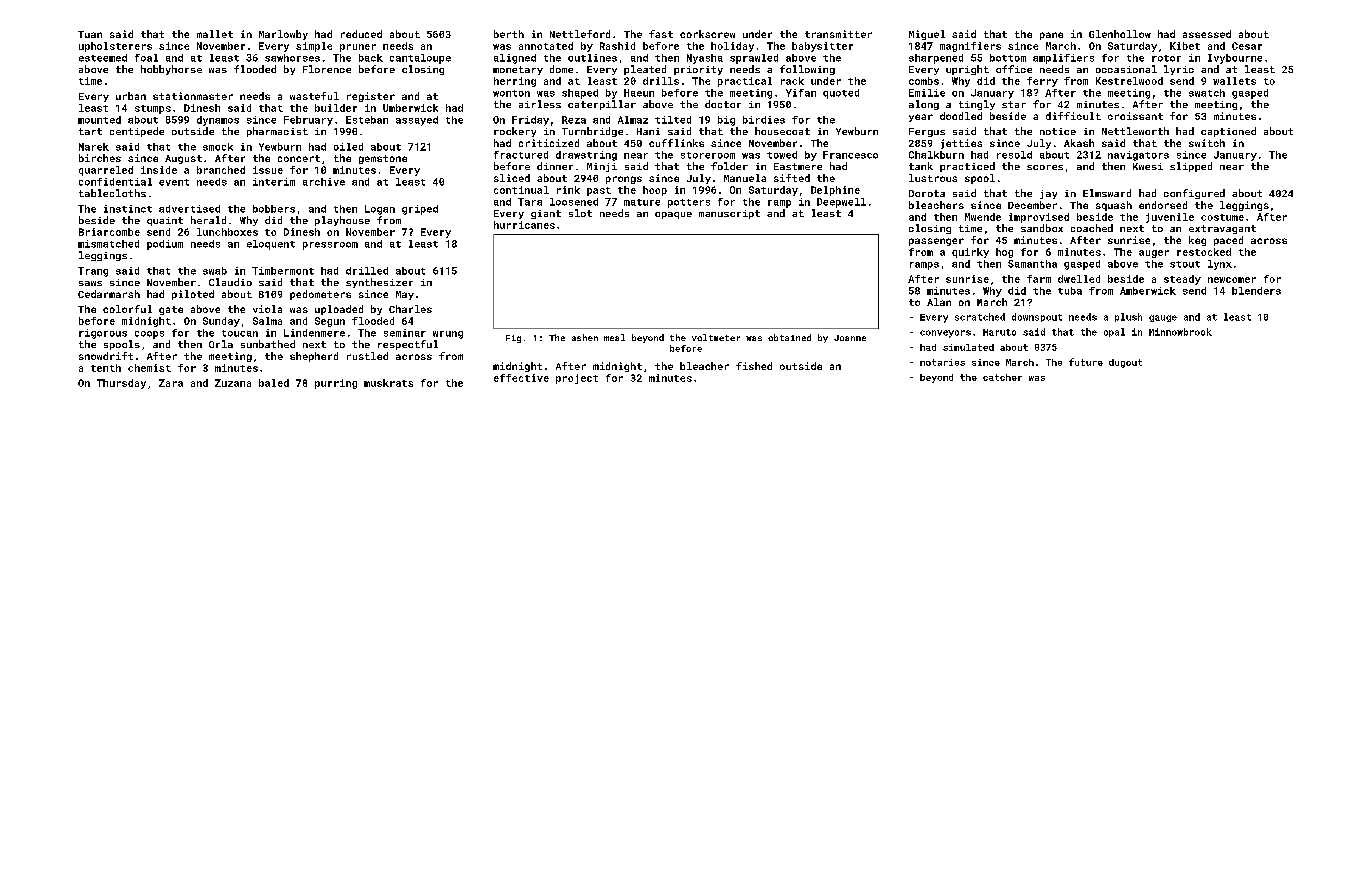  I want to click on Briarcombe, so click(109, 232).
